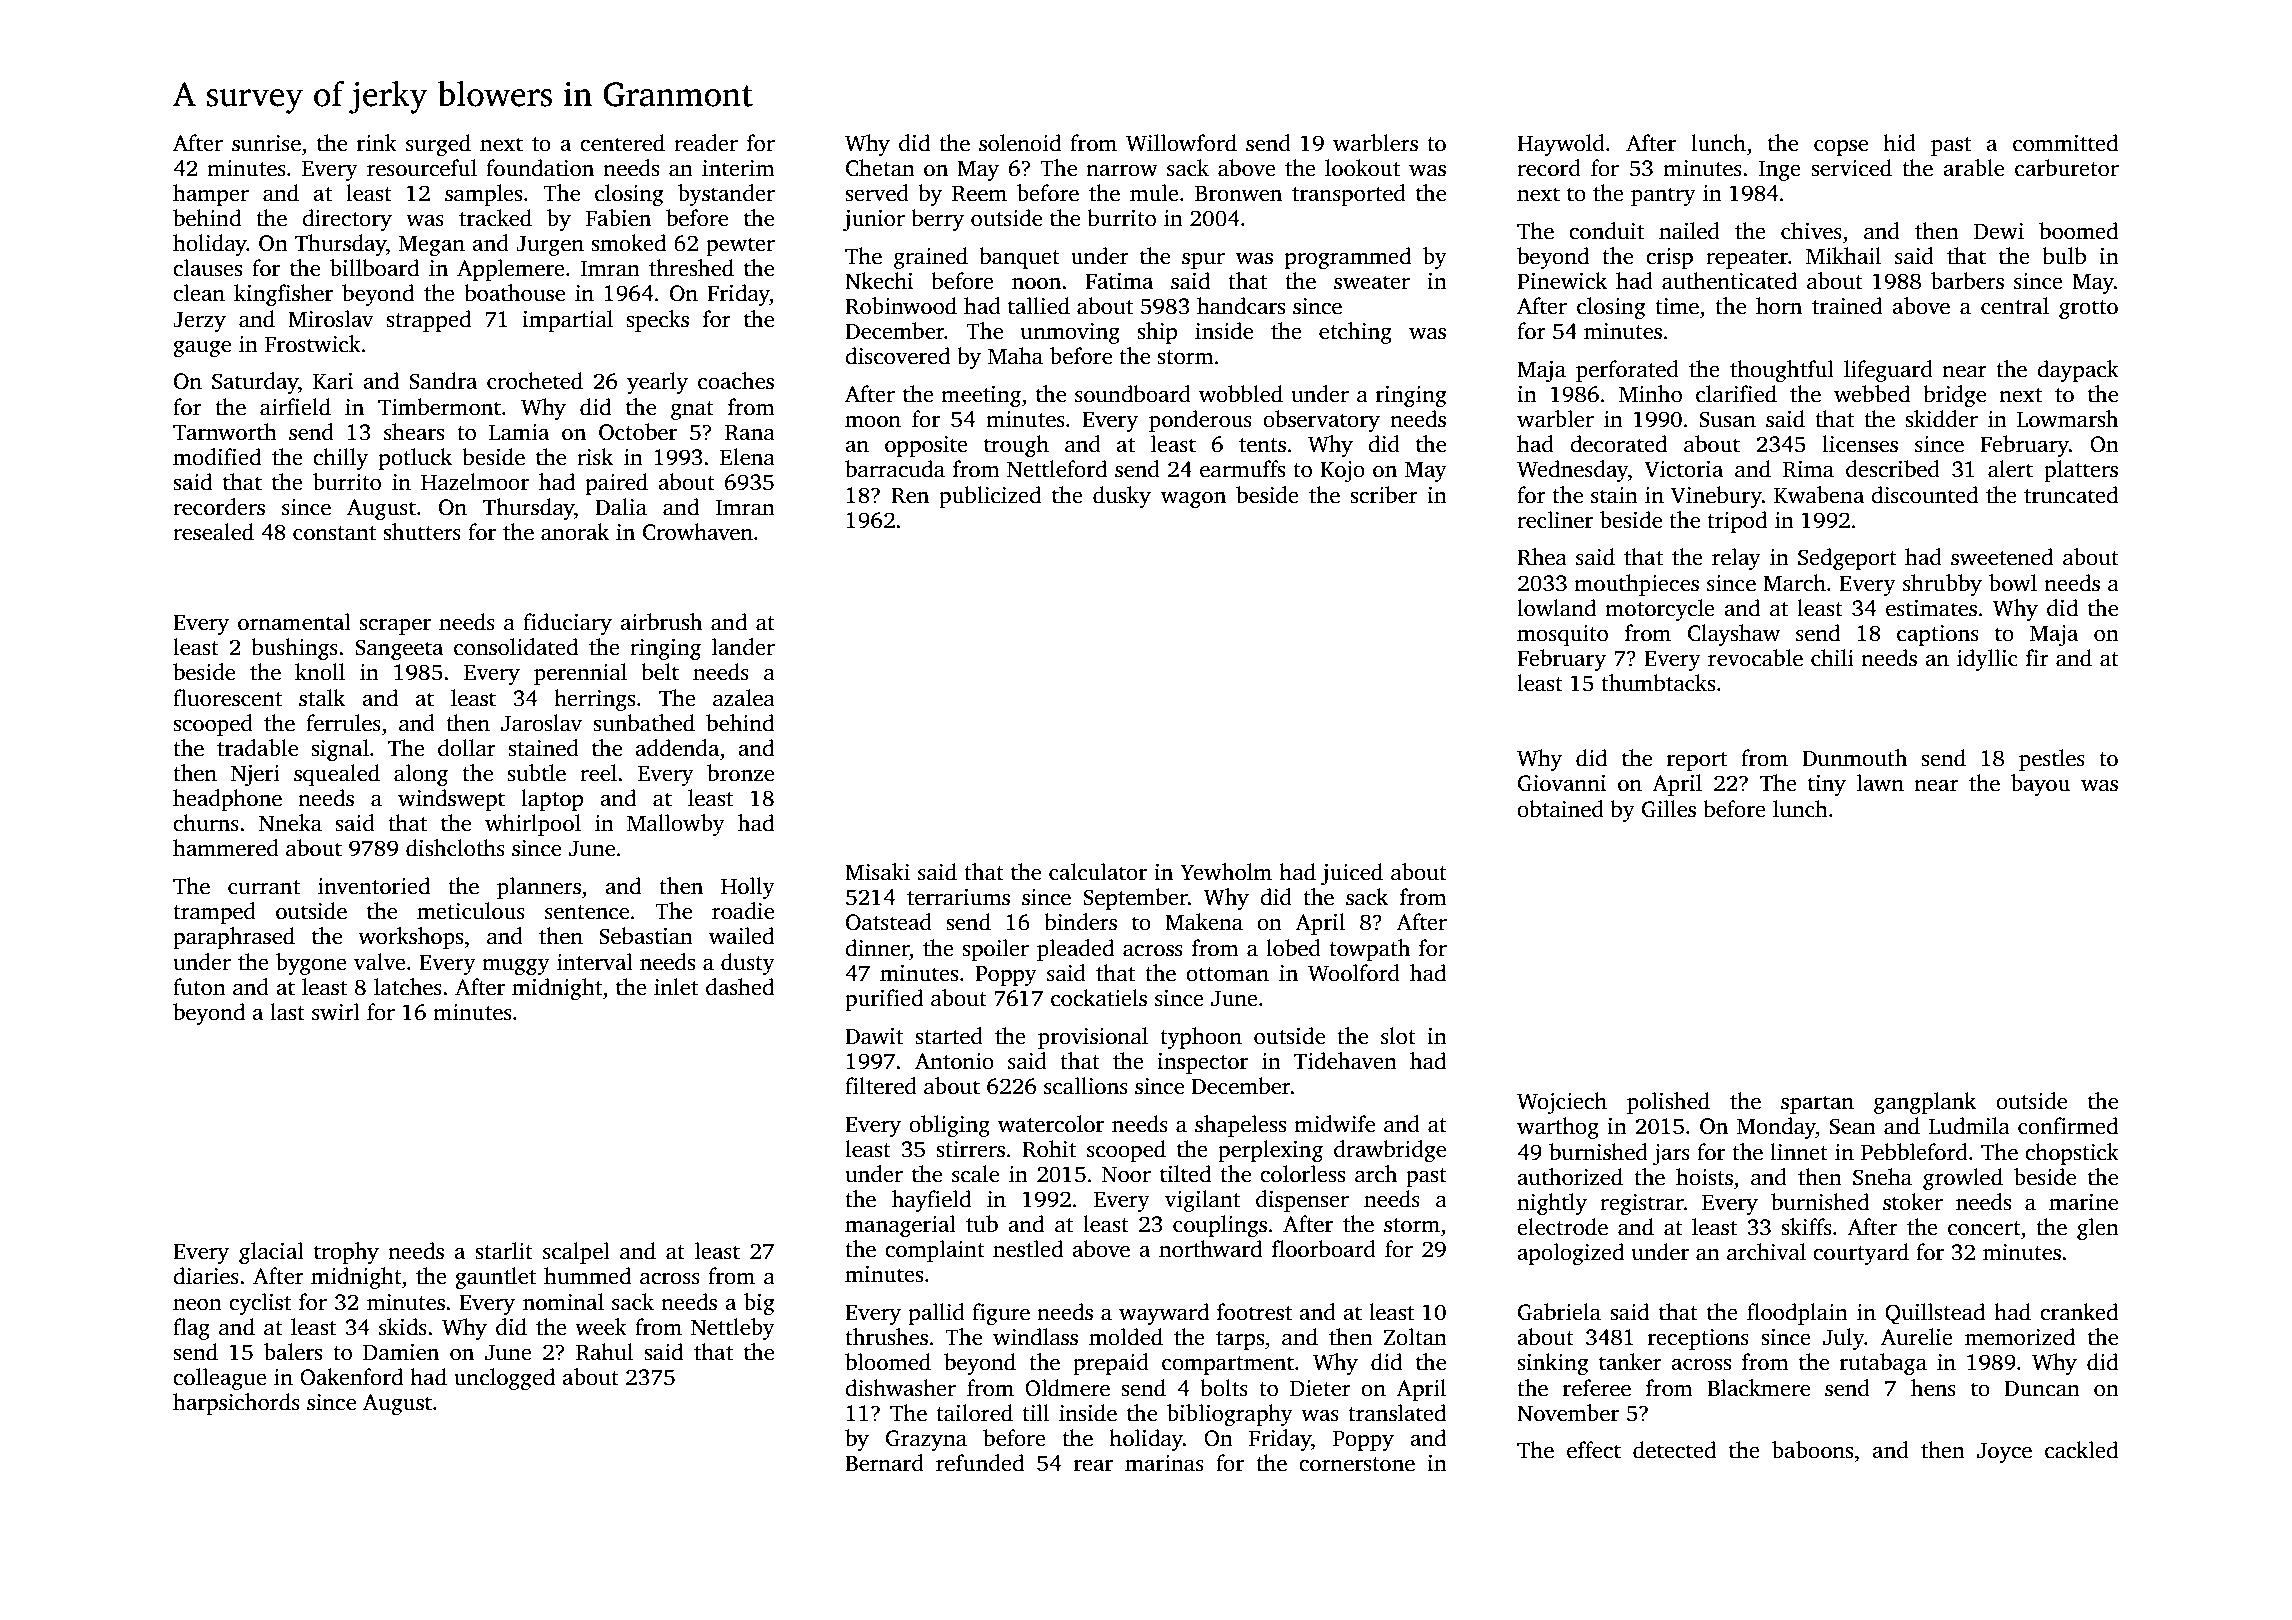  Describe the element at coordinates (1321, 421) in the page. I see `observatory` at that location.
